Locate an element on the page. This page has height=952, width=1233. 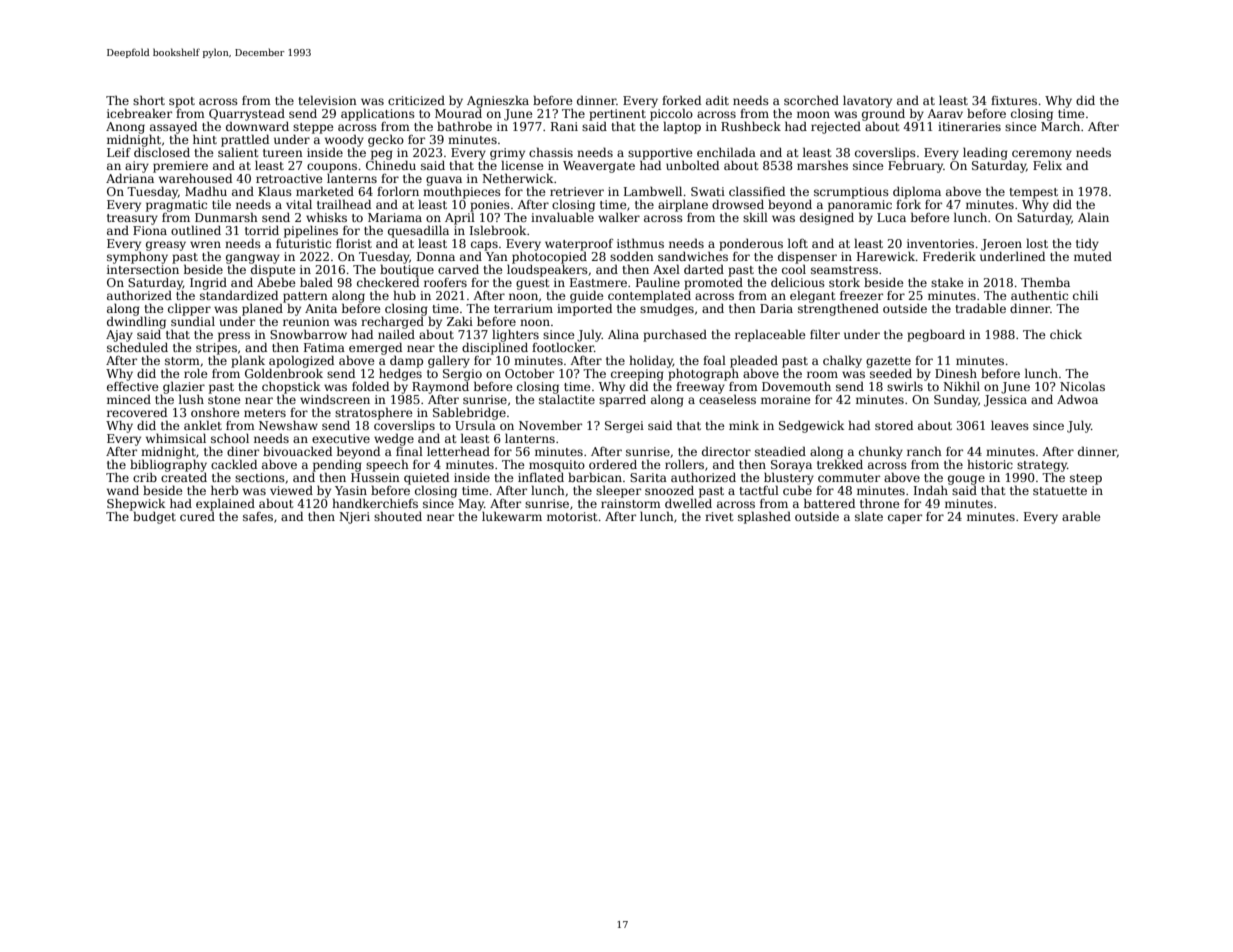
effective is located at coordinates (133, 386).
